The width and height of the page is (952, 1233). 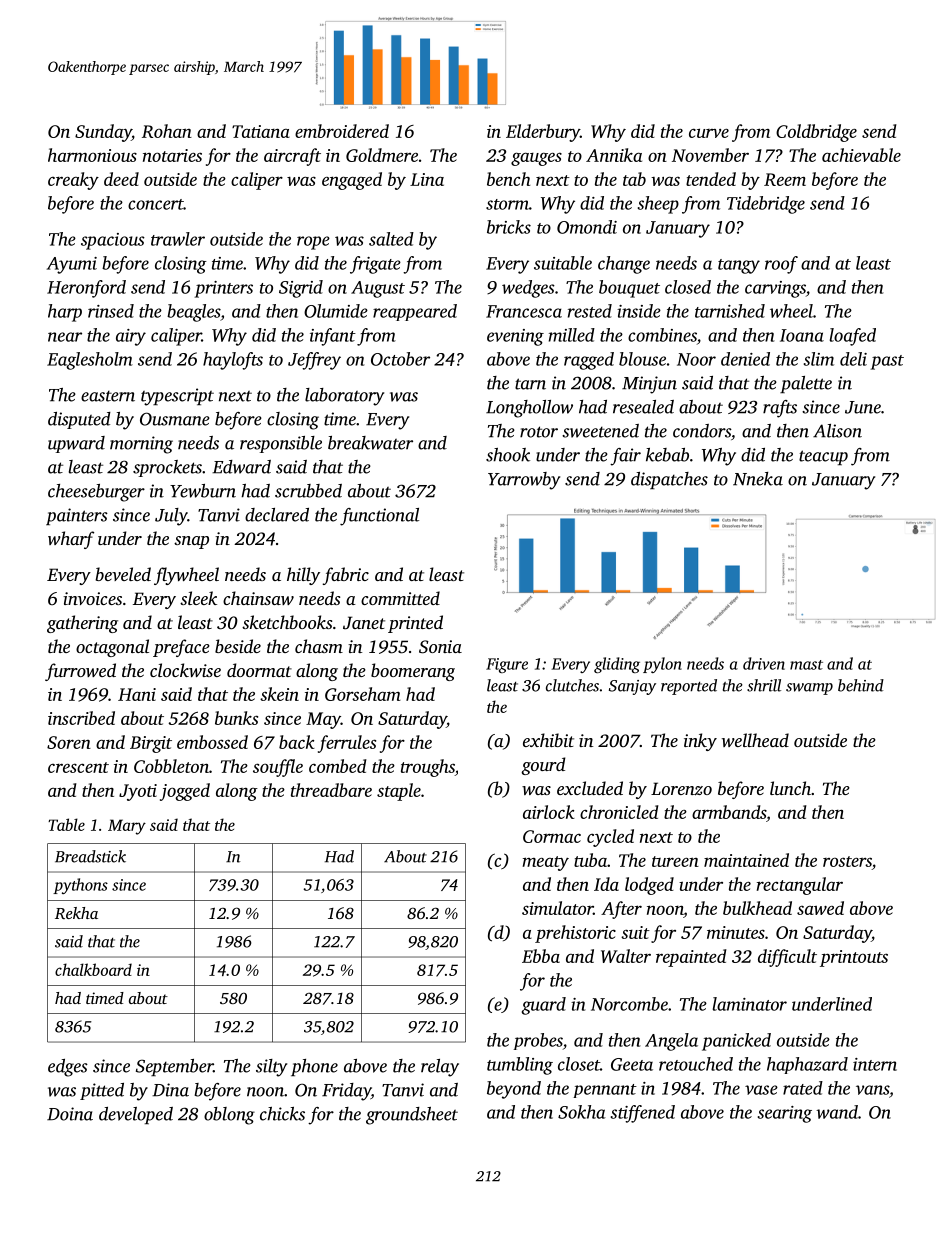 I want to click on swamp, so click(x=809, y=689).
